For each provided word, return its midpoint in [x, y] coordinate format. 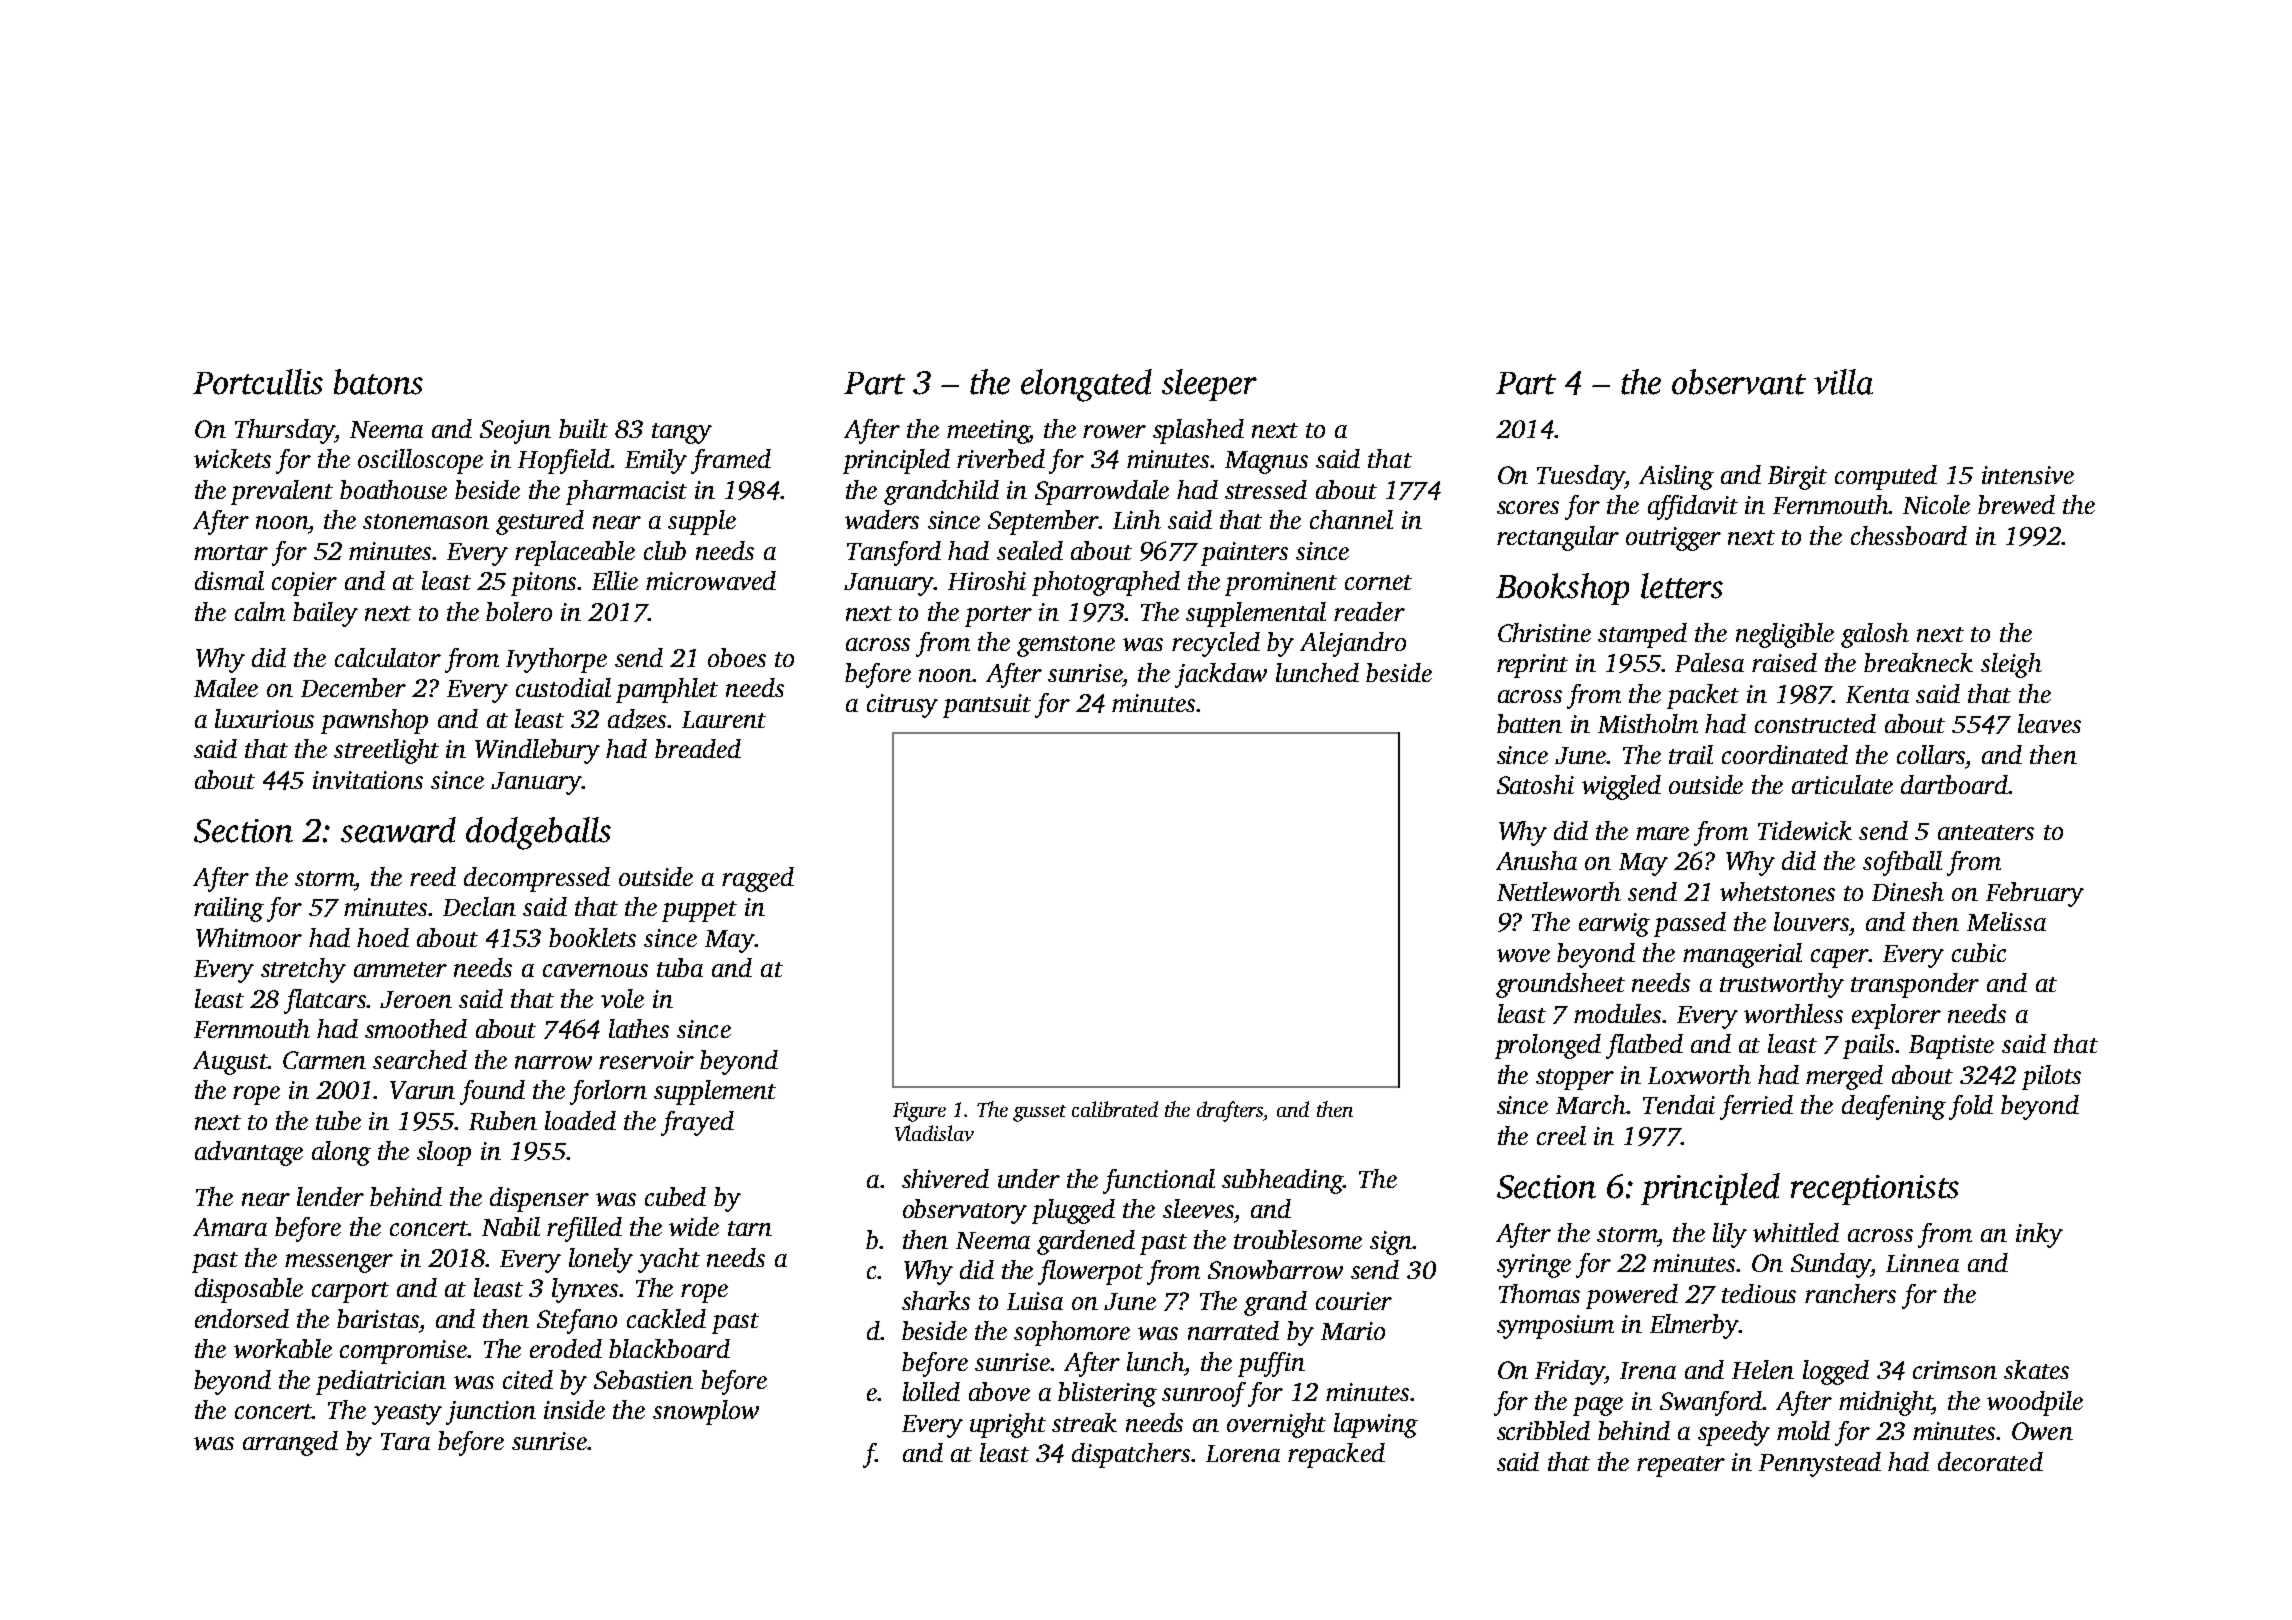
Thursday [285, 431]
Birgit [1797, 478]
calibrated [1115, 1109]
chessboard [1909, 535]
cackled [666, 1318]
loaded [580, 1120]
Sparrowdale [1102, 492]
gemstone [1066, 646]
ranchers [1850, 1293]
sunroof [1204, 1394]
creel [1561, 1135]
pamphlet [667, 690]
